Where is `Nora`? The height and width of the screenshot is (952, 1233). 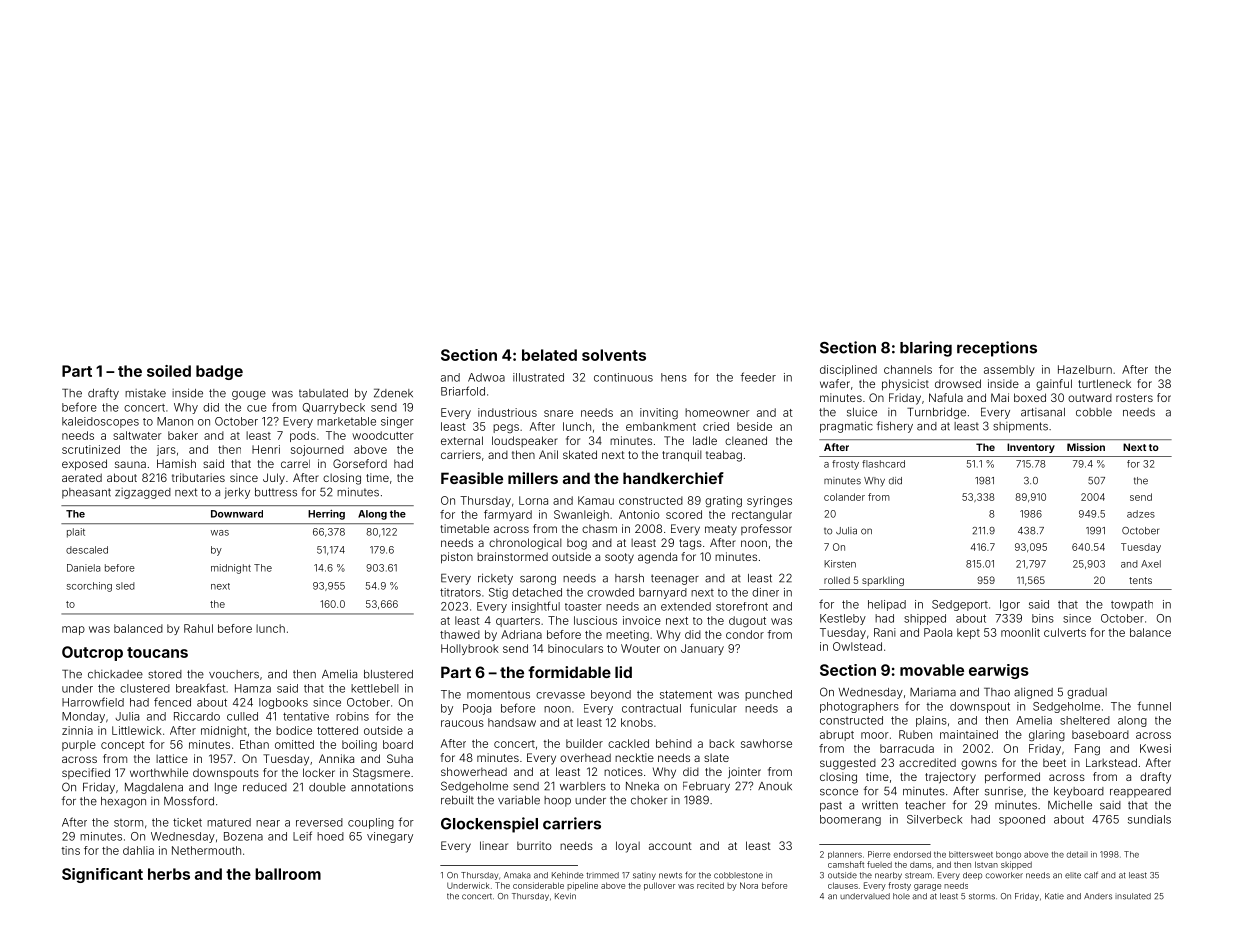 Nora is located at coordinates (749, 885).
